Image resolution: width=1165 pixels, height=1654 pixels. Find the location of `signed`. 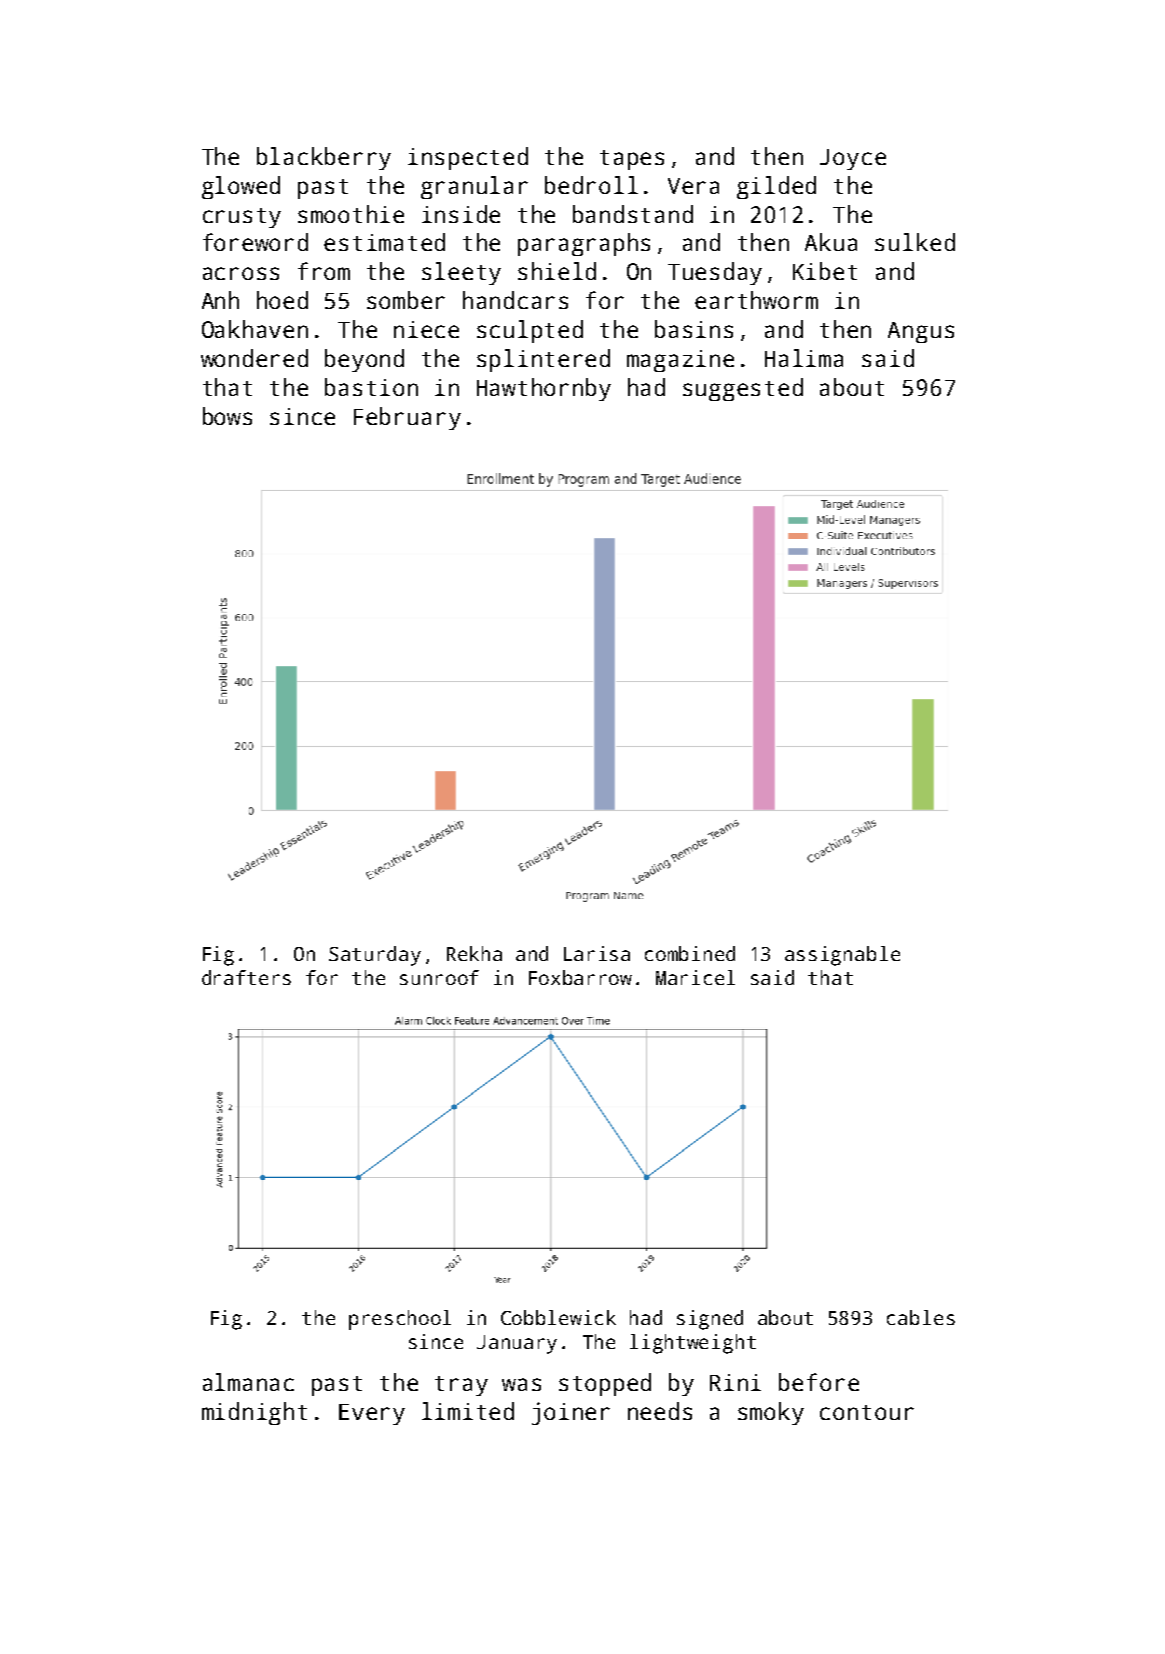

signed is located at coordinates (710, 1320).
